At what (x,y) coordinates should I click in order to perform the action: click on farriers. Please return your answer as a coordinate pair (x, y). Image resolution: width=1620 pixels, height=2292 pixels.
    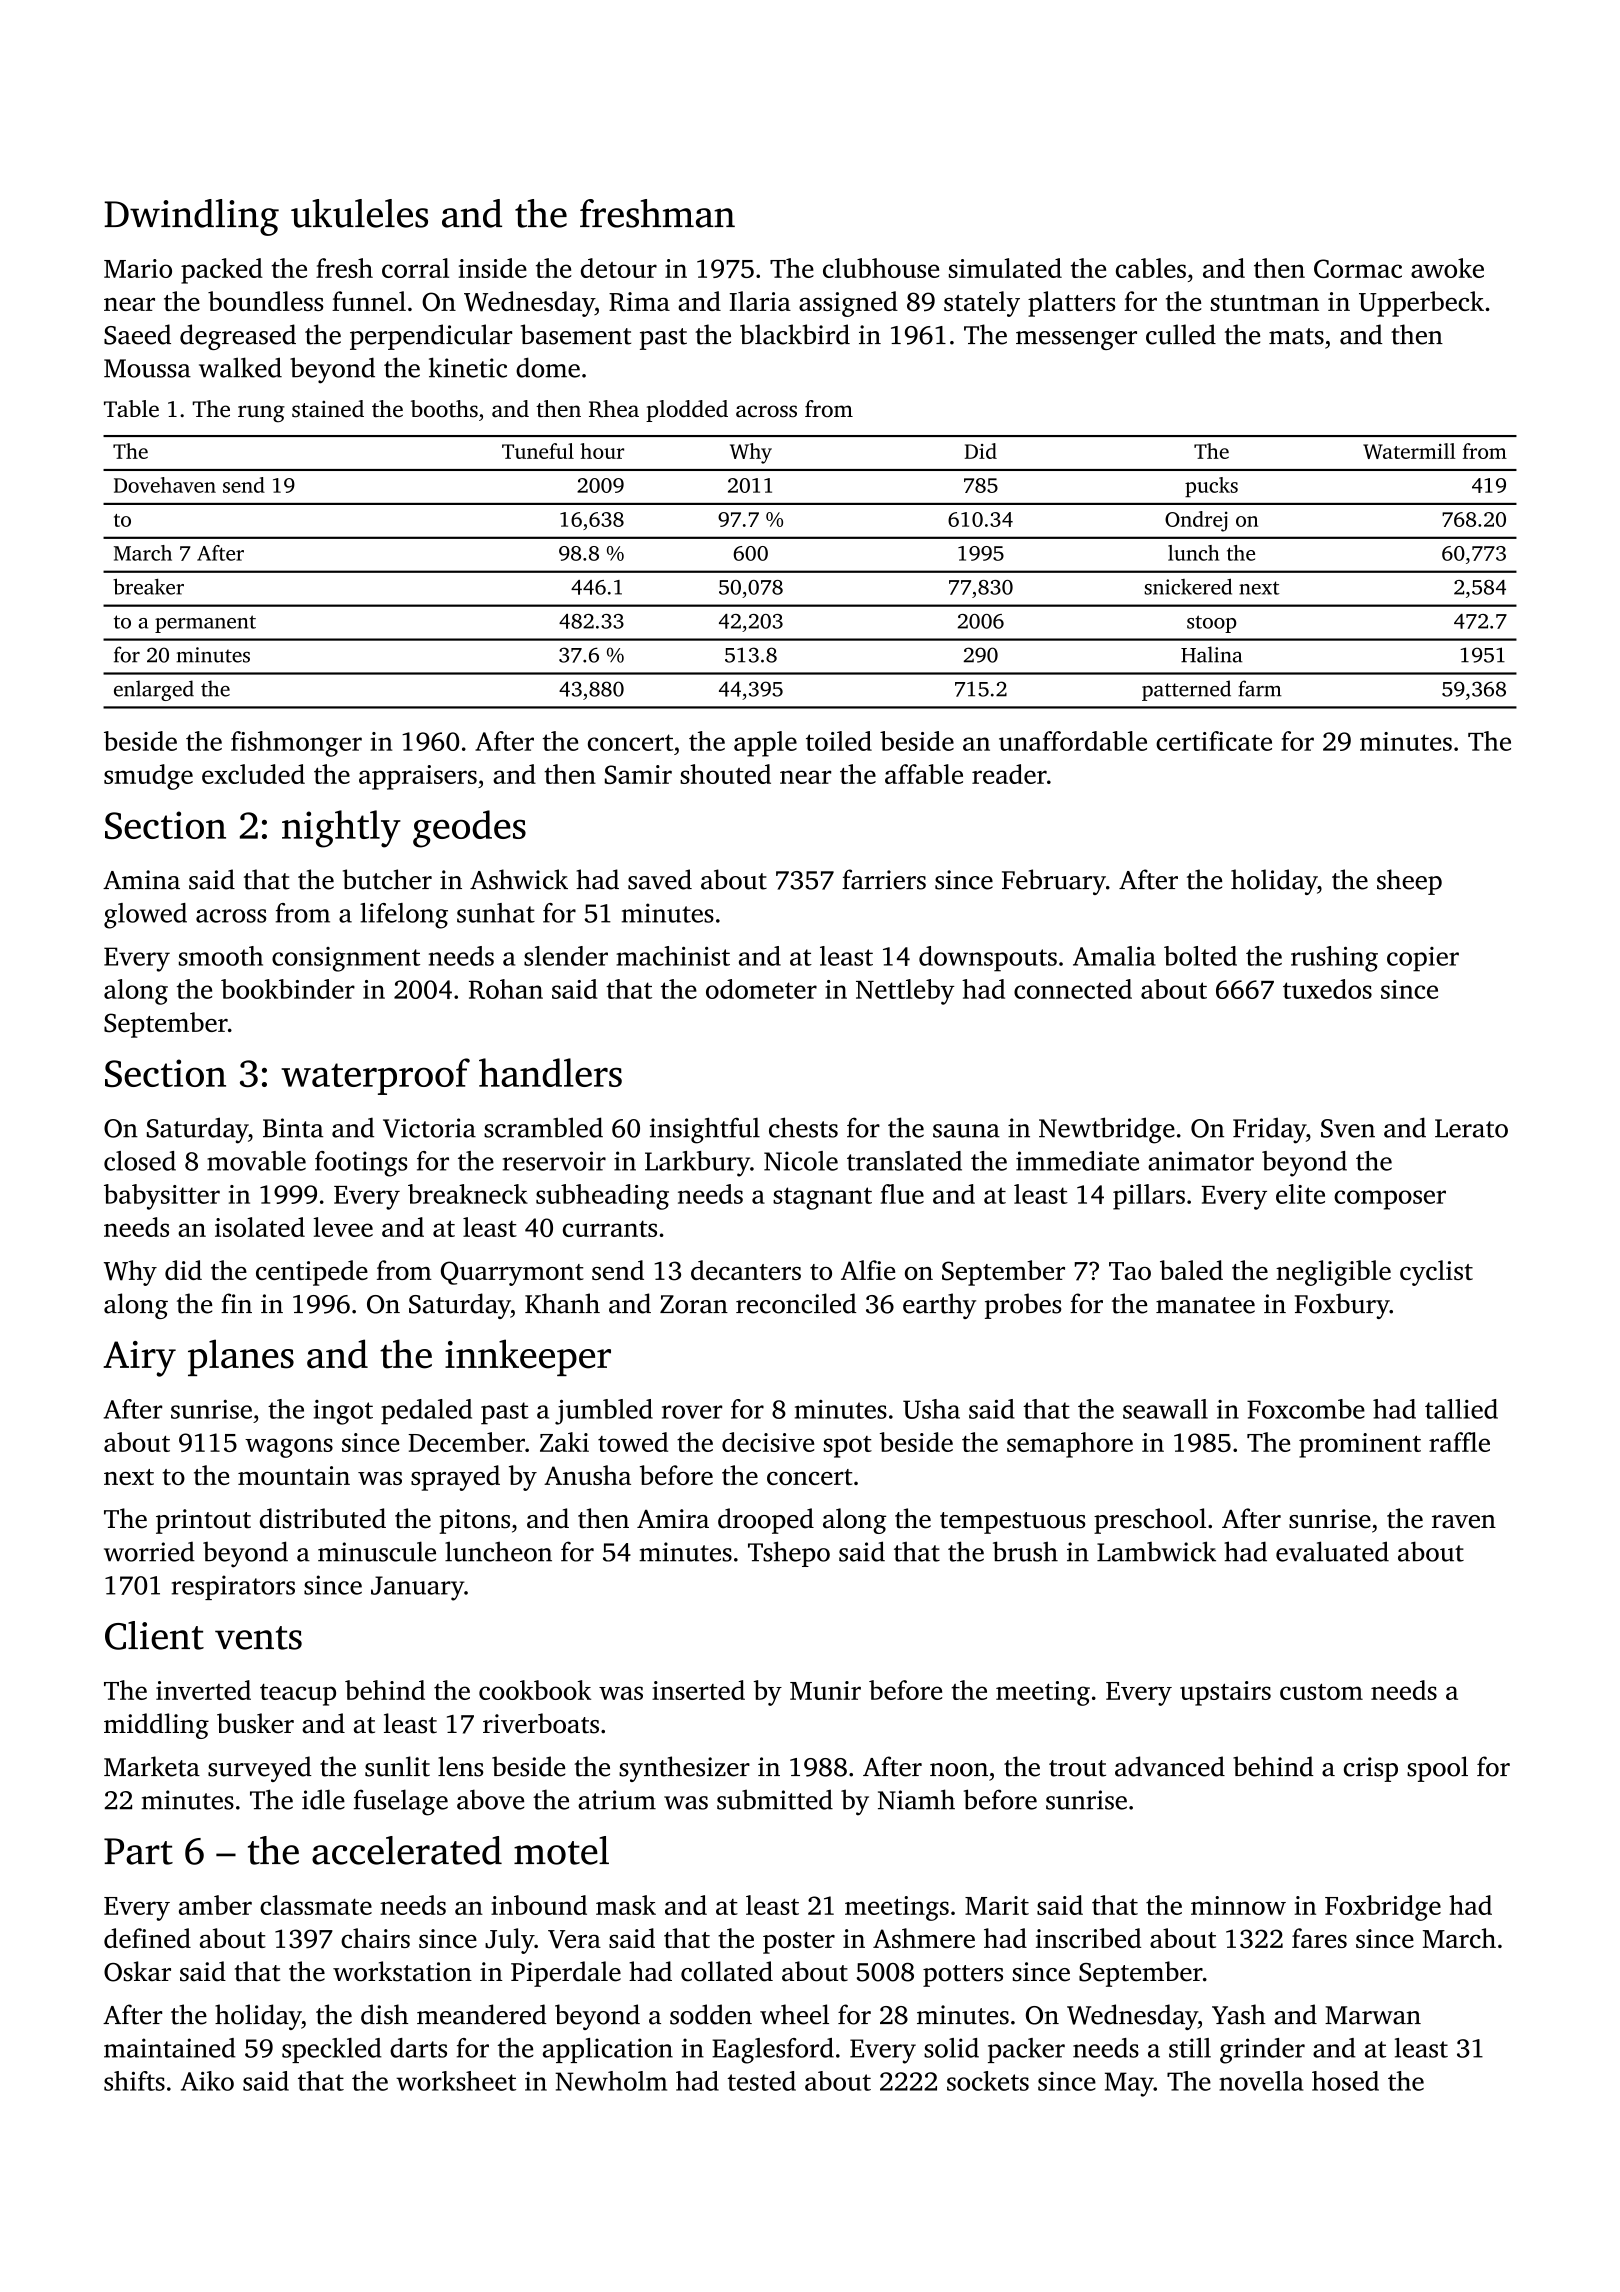
    Looking at the image, I should click on (884, 879).
